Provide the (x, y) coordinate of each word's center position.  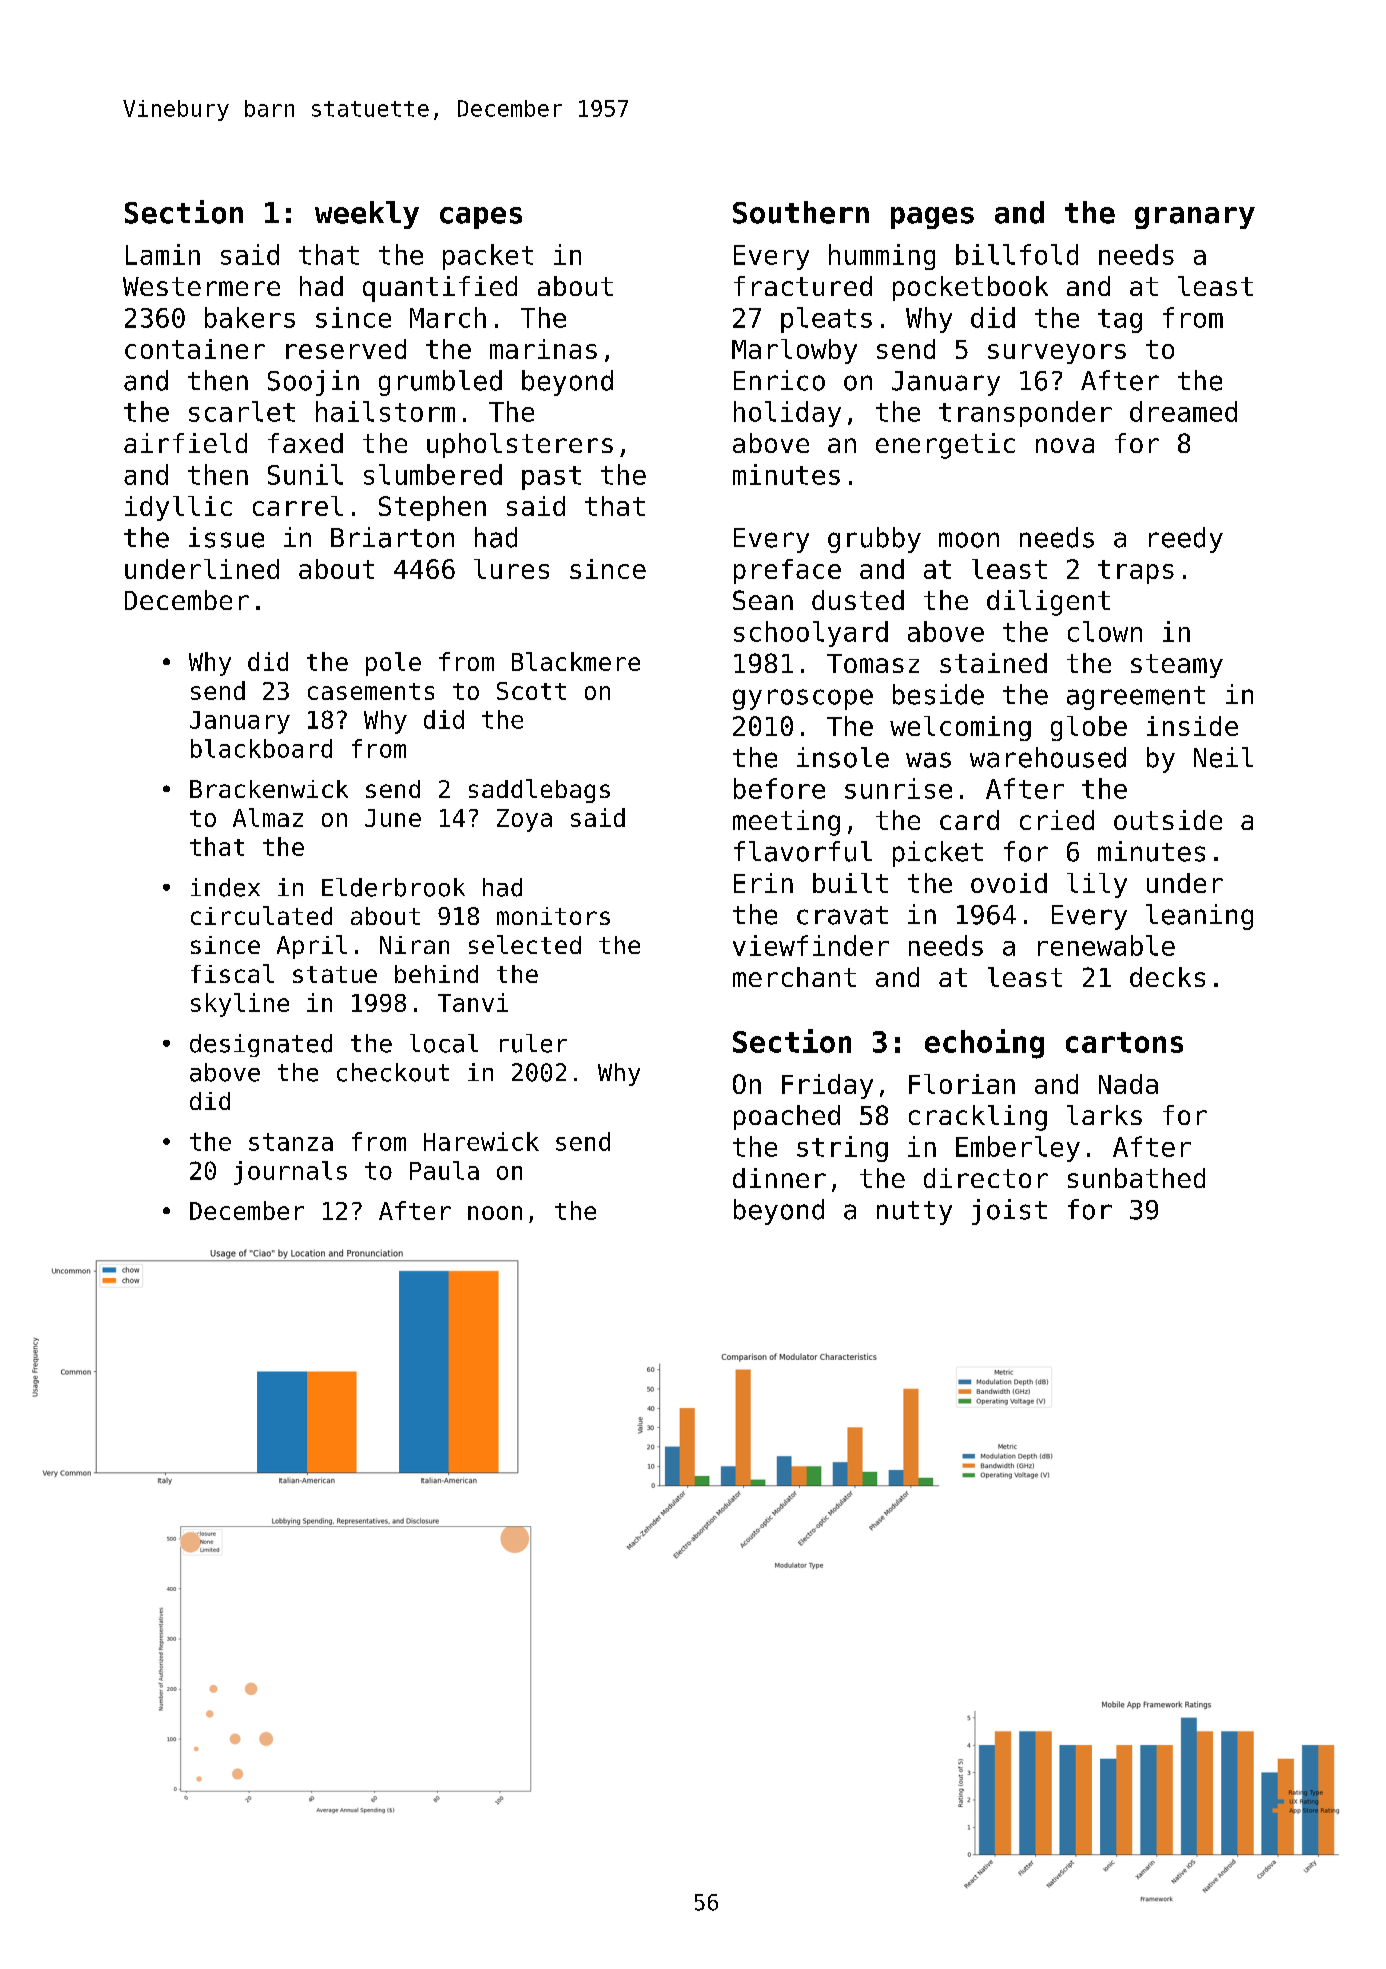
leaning (1199, 917)
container (195, 349)
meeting (786, 823)
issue (226, 537)
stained (993, 663)
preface (787, 571)
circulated (261, 915)
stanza (291, 1142)
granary (1195, 218)
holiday (787, 414)
